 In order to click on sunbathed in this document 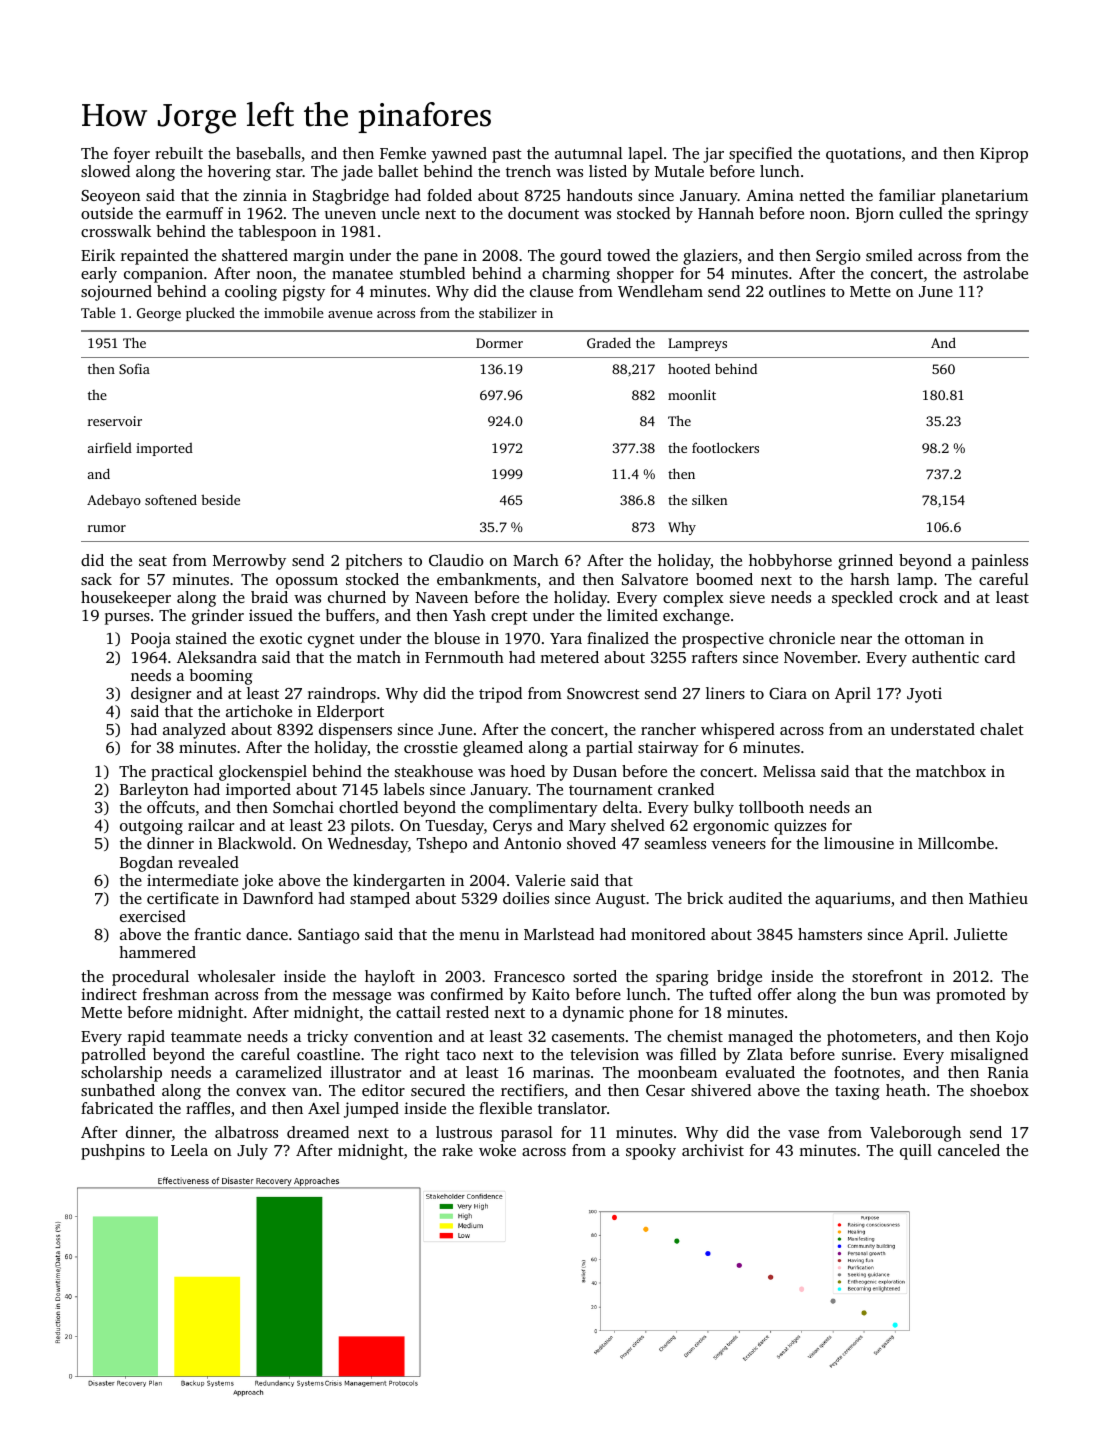, I will do `click(118, 1090)`.
